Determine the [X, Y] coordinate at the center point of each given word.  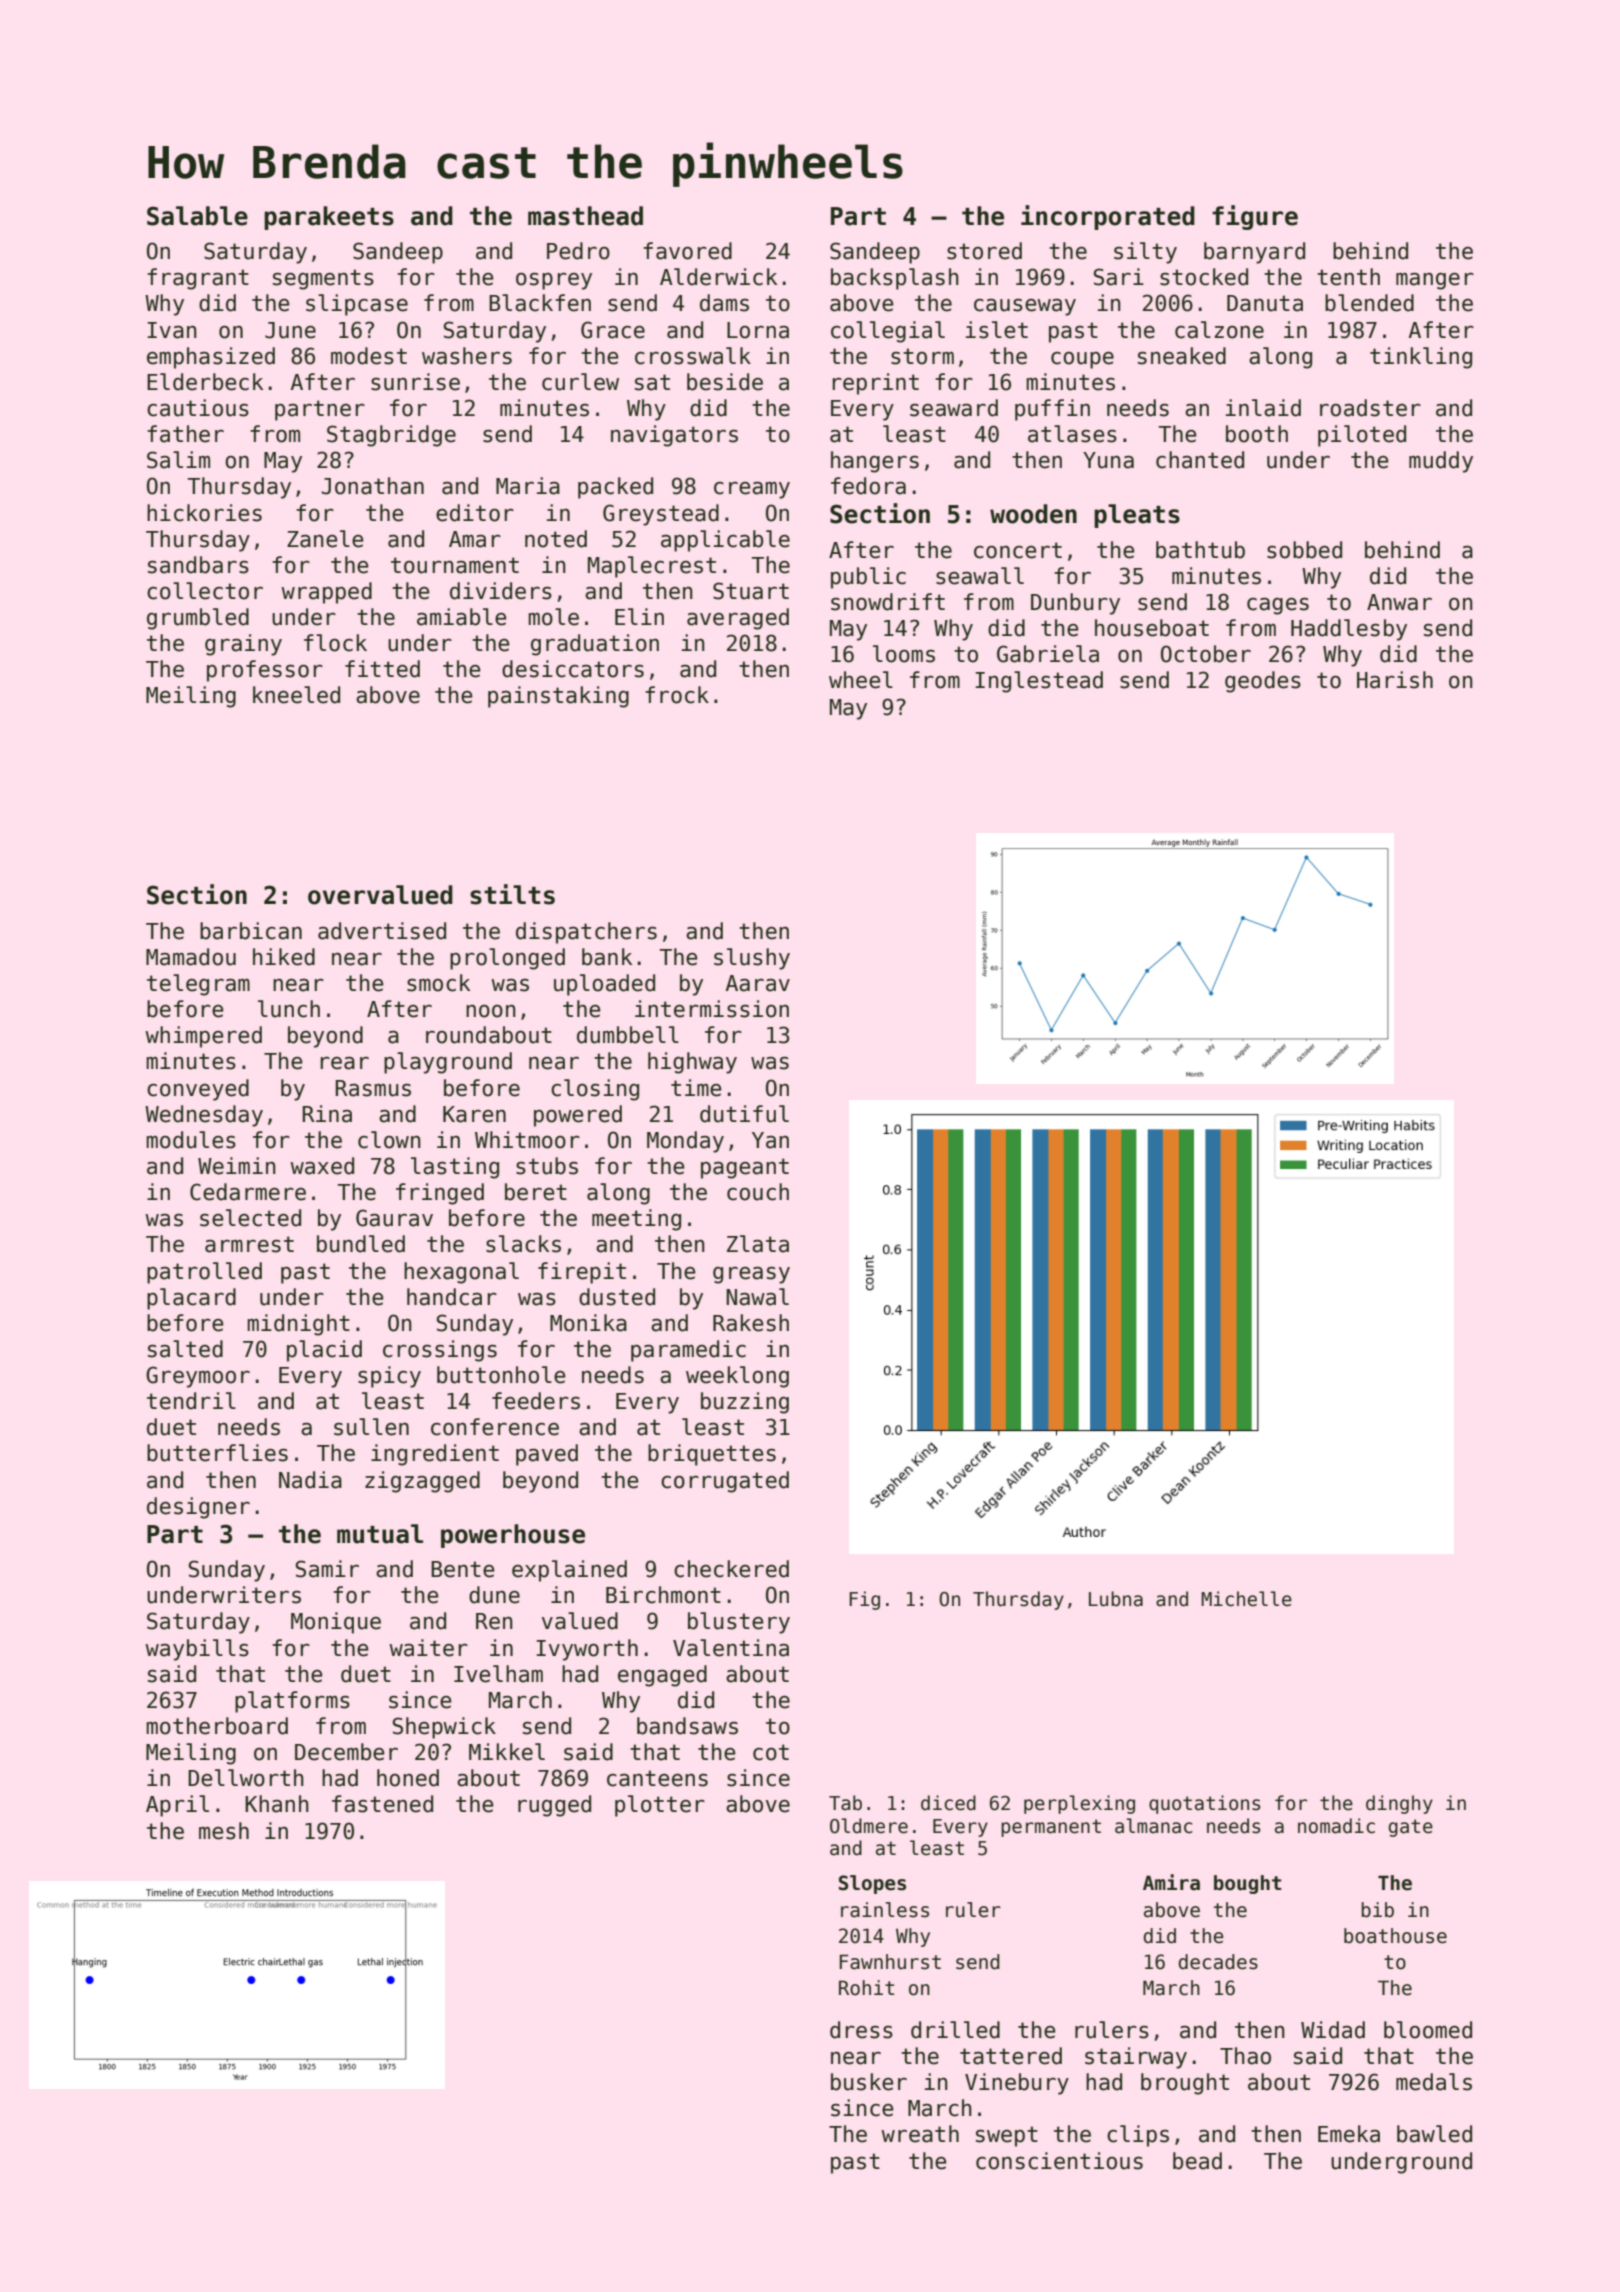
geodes [1263, 682]
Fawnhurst [890, 1962]
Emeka [1349, 2134]
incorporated [1108, 217]
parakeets [329, 218]
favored [687, 251]
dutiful [744, 1114]
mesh [224, 1831]
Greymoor [198, 1377]
